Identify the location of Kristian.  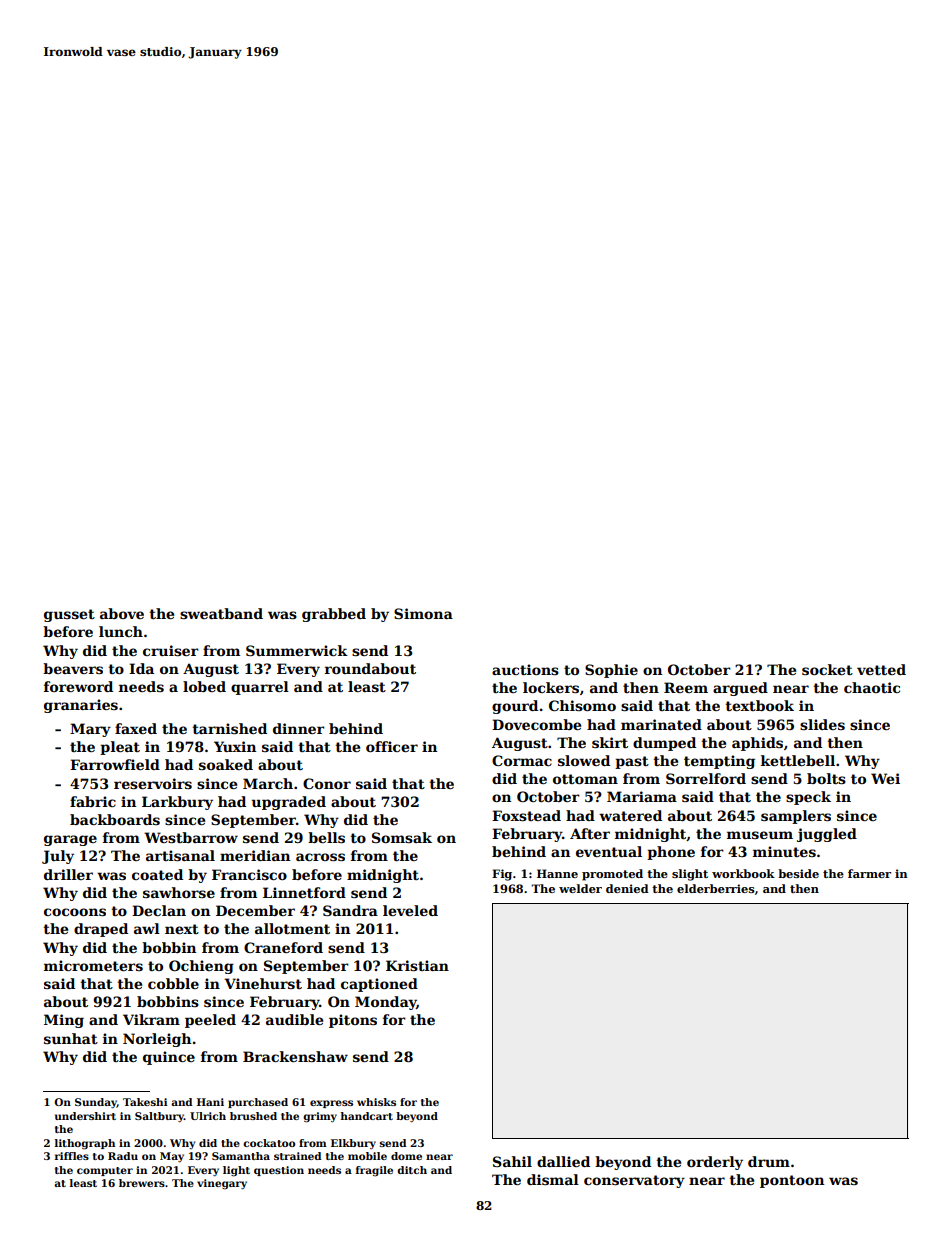
(417, 965).
